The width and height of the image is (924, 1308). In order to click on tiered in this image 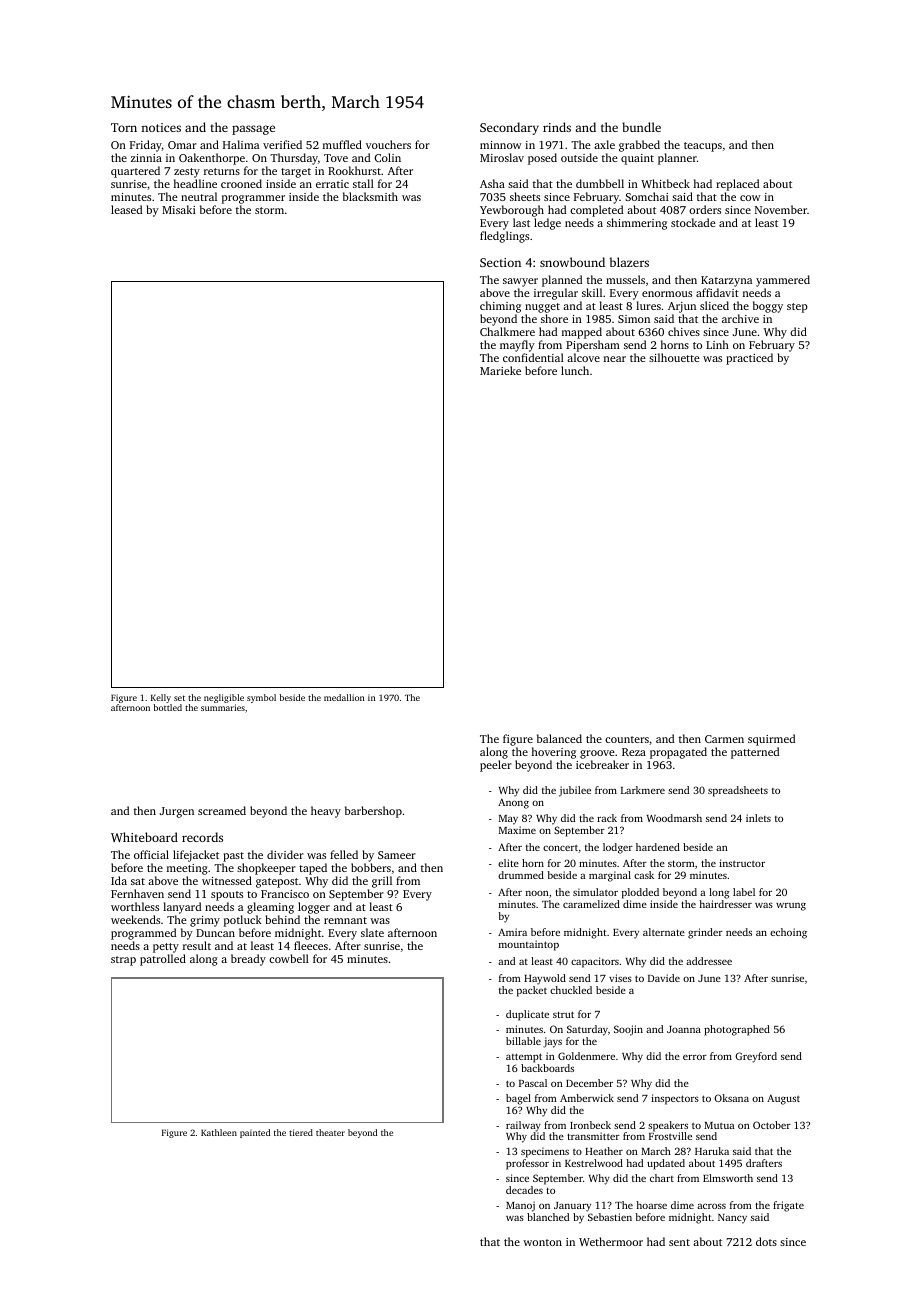, I will do `click(301, 1132)`.
